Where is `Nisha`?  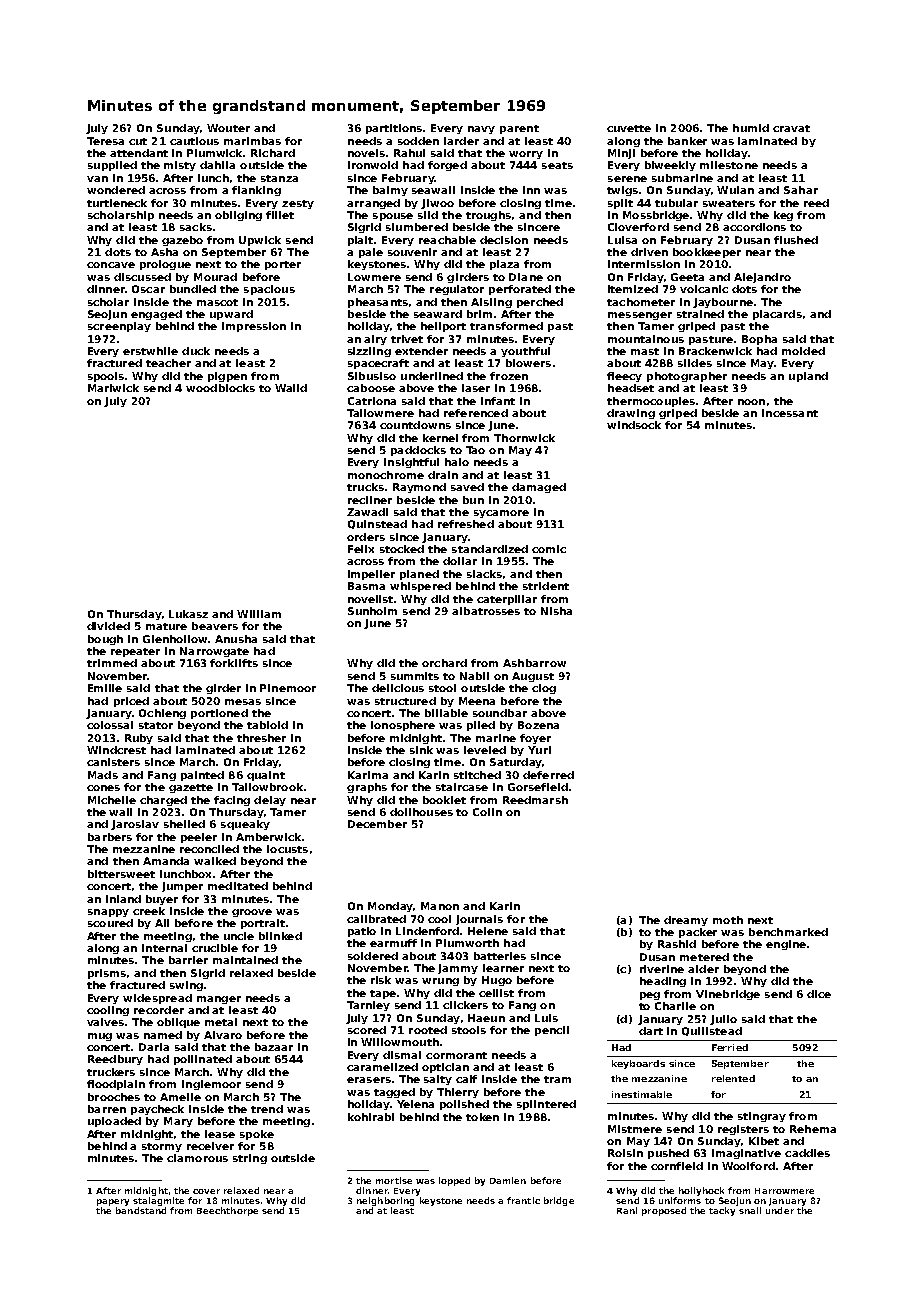
Nisha is located at coordinates (556, 611).
